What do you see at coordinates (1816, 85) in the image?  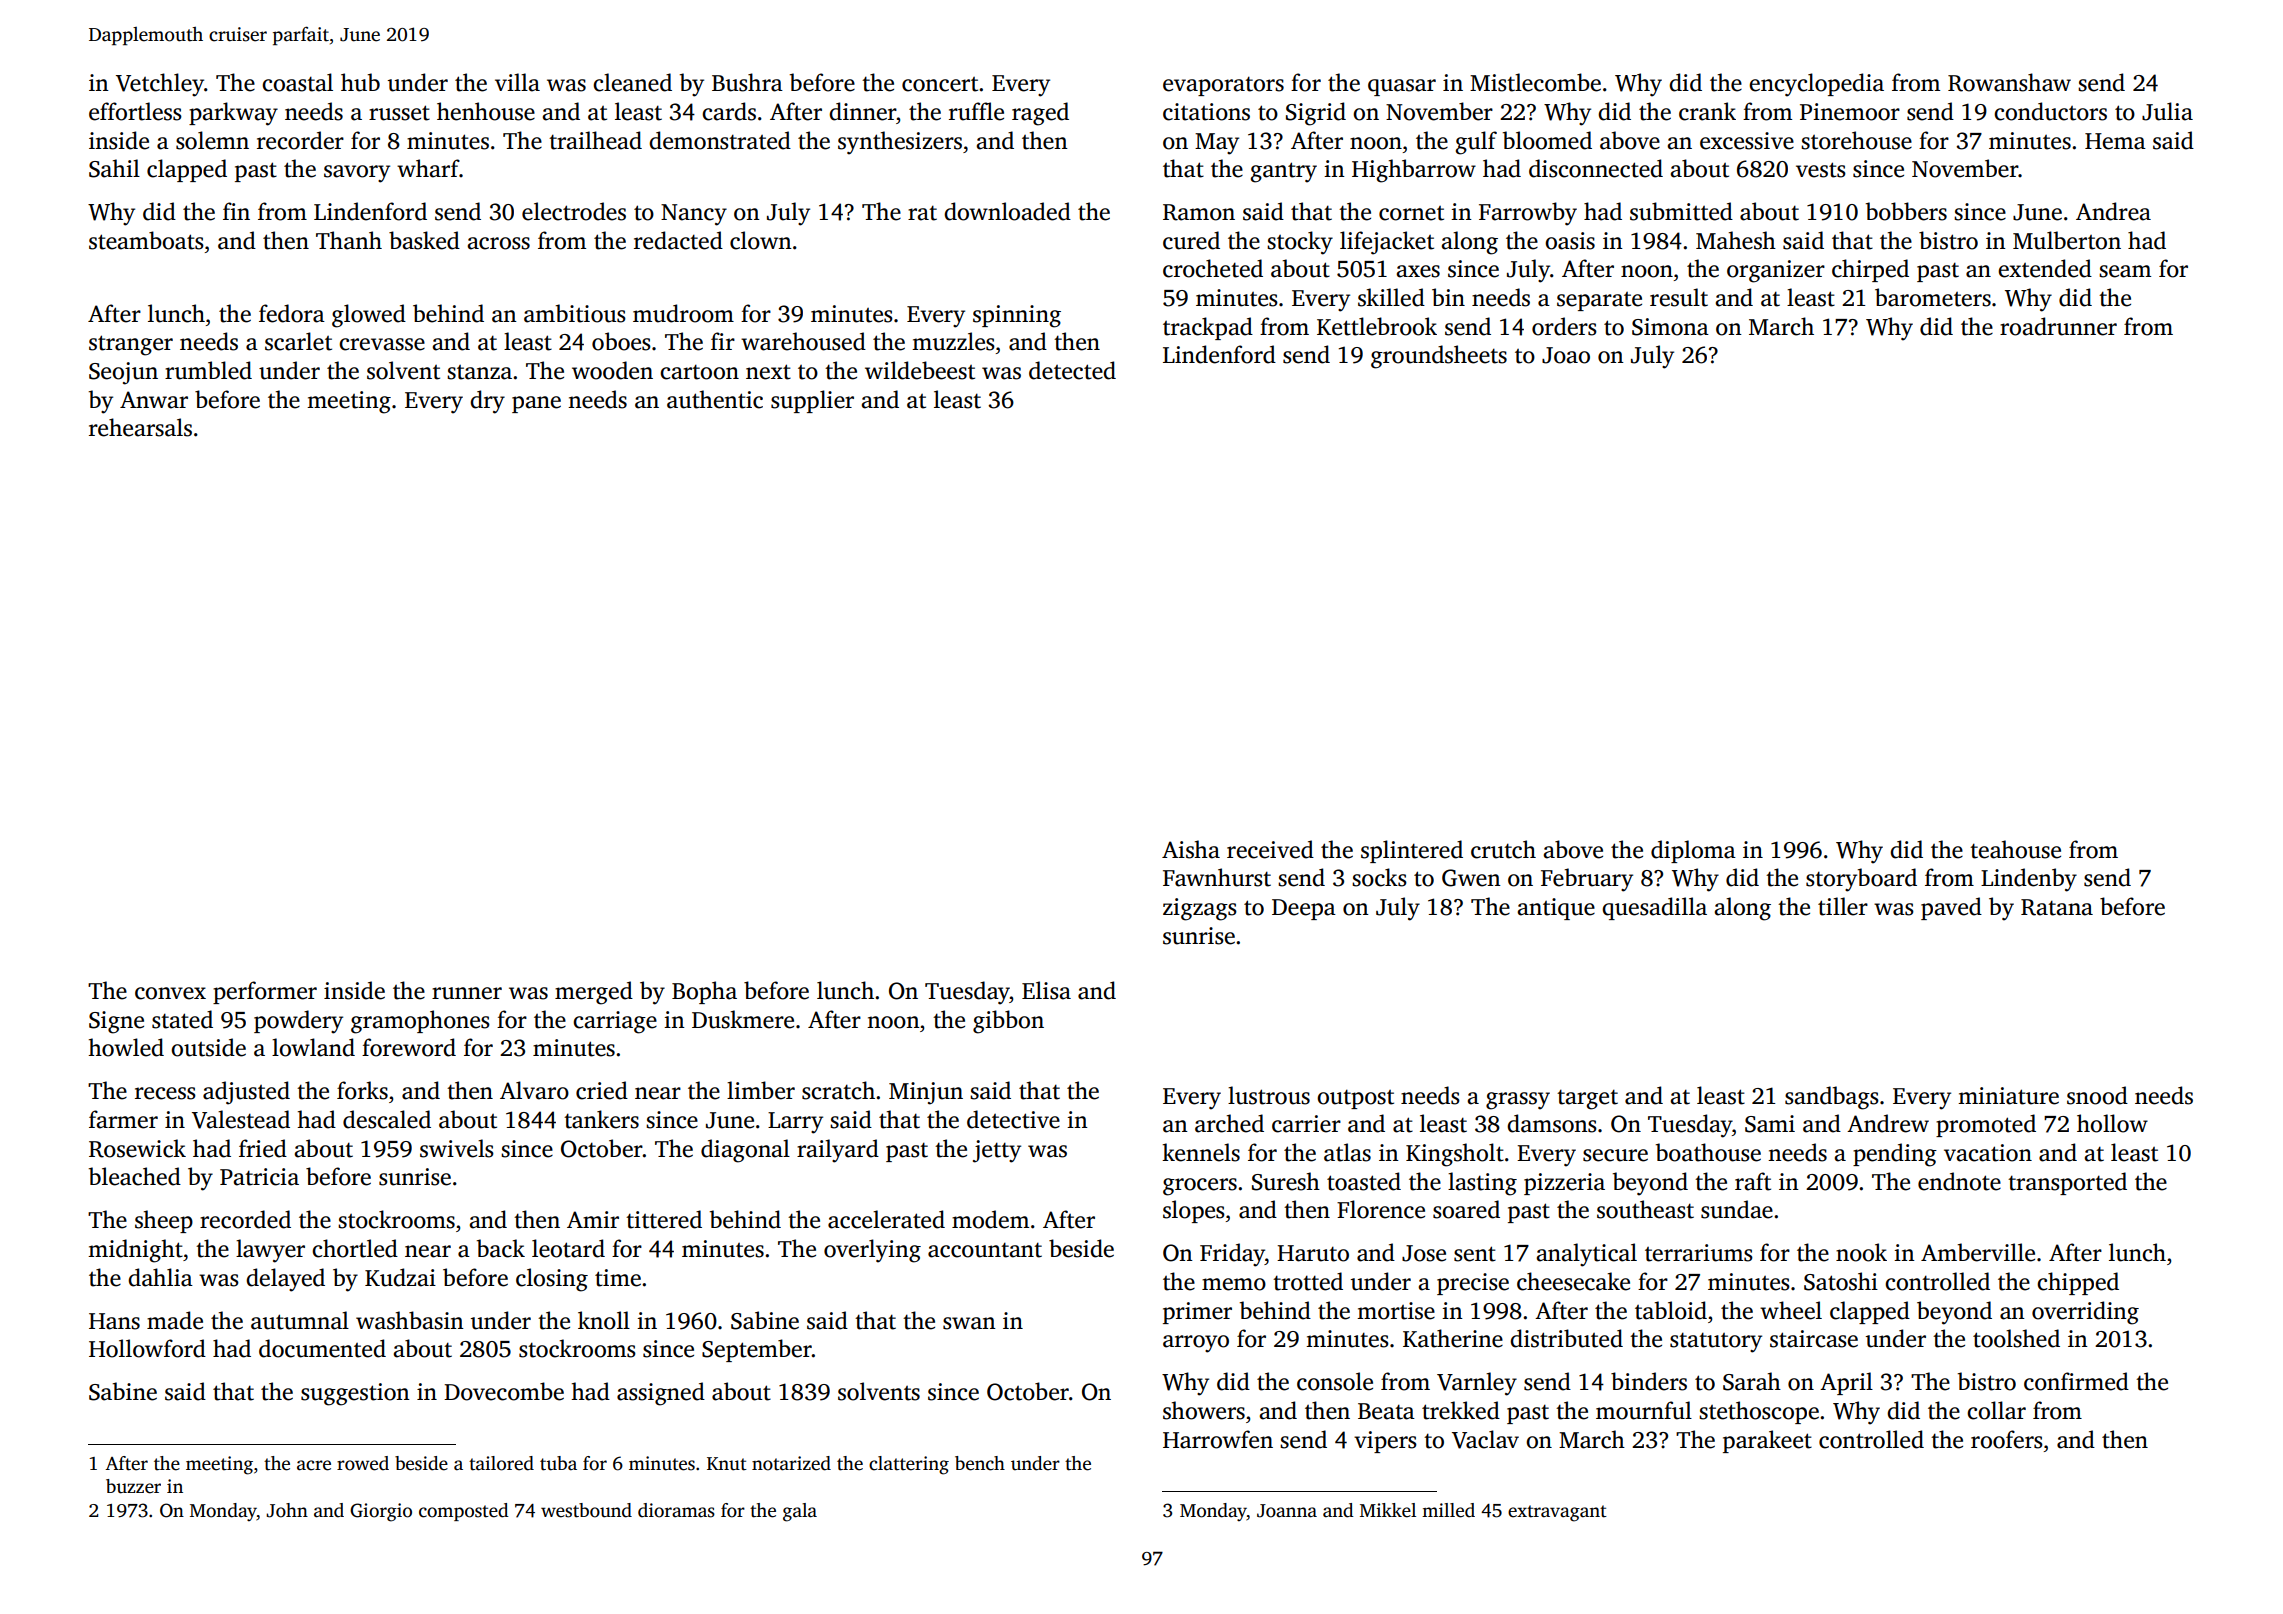 I see `encyclopedia` at bounding box center [1816, 85].
